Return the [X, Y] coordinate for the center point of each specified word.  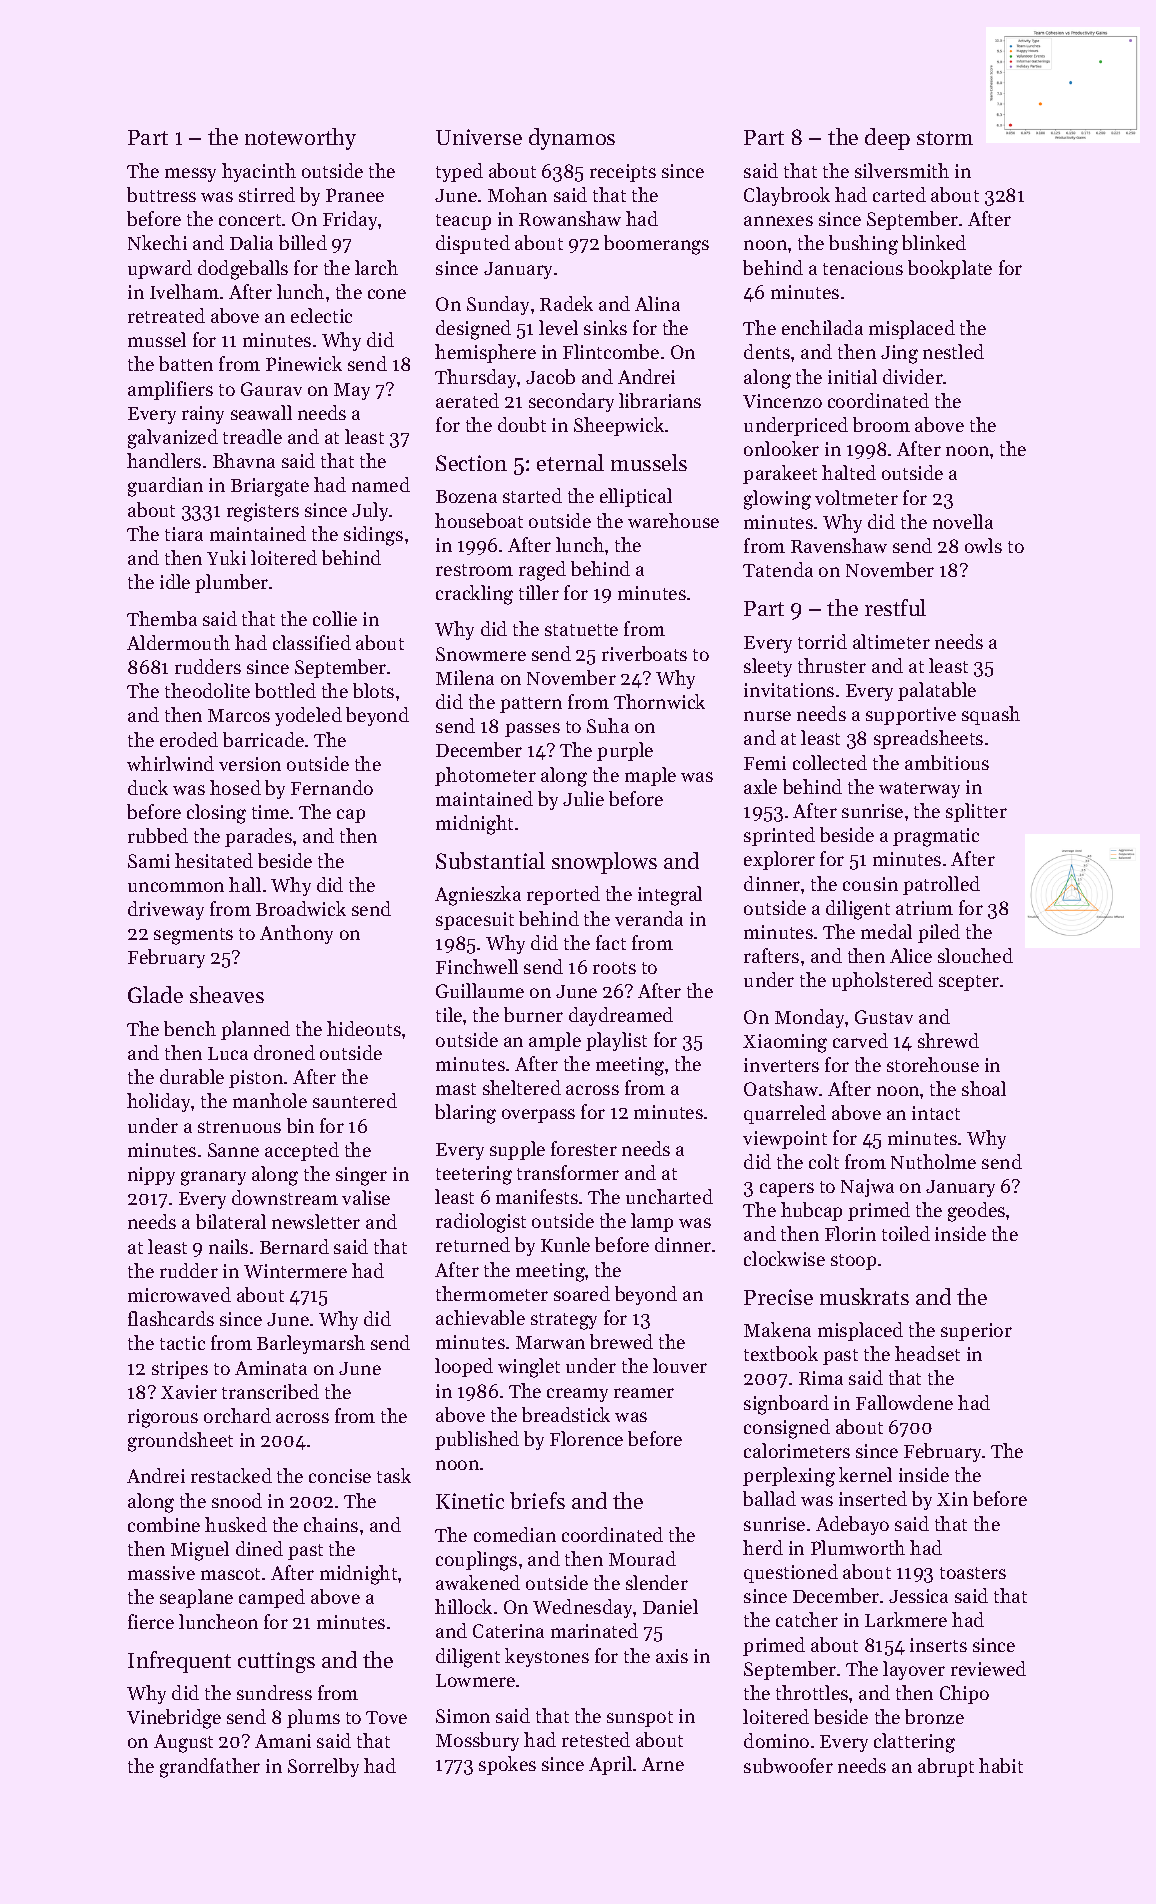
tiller [539, 592]
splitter [976, 812]
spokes [507, 1765]
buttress [161, 194]
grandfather [210, 1768]
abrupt [946, 1767]
